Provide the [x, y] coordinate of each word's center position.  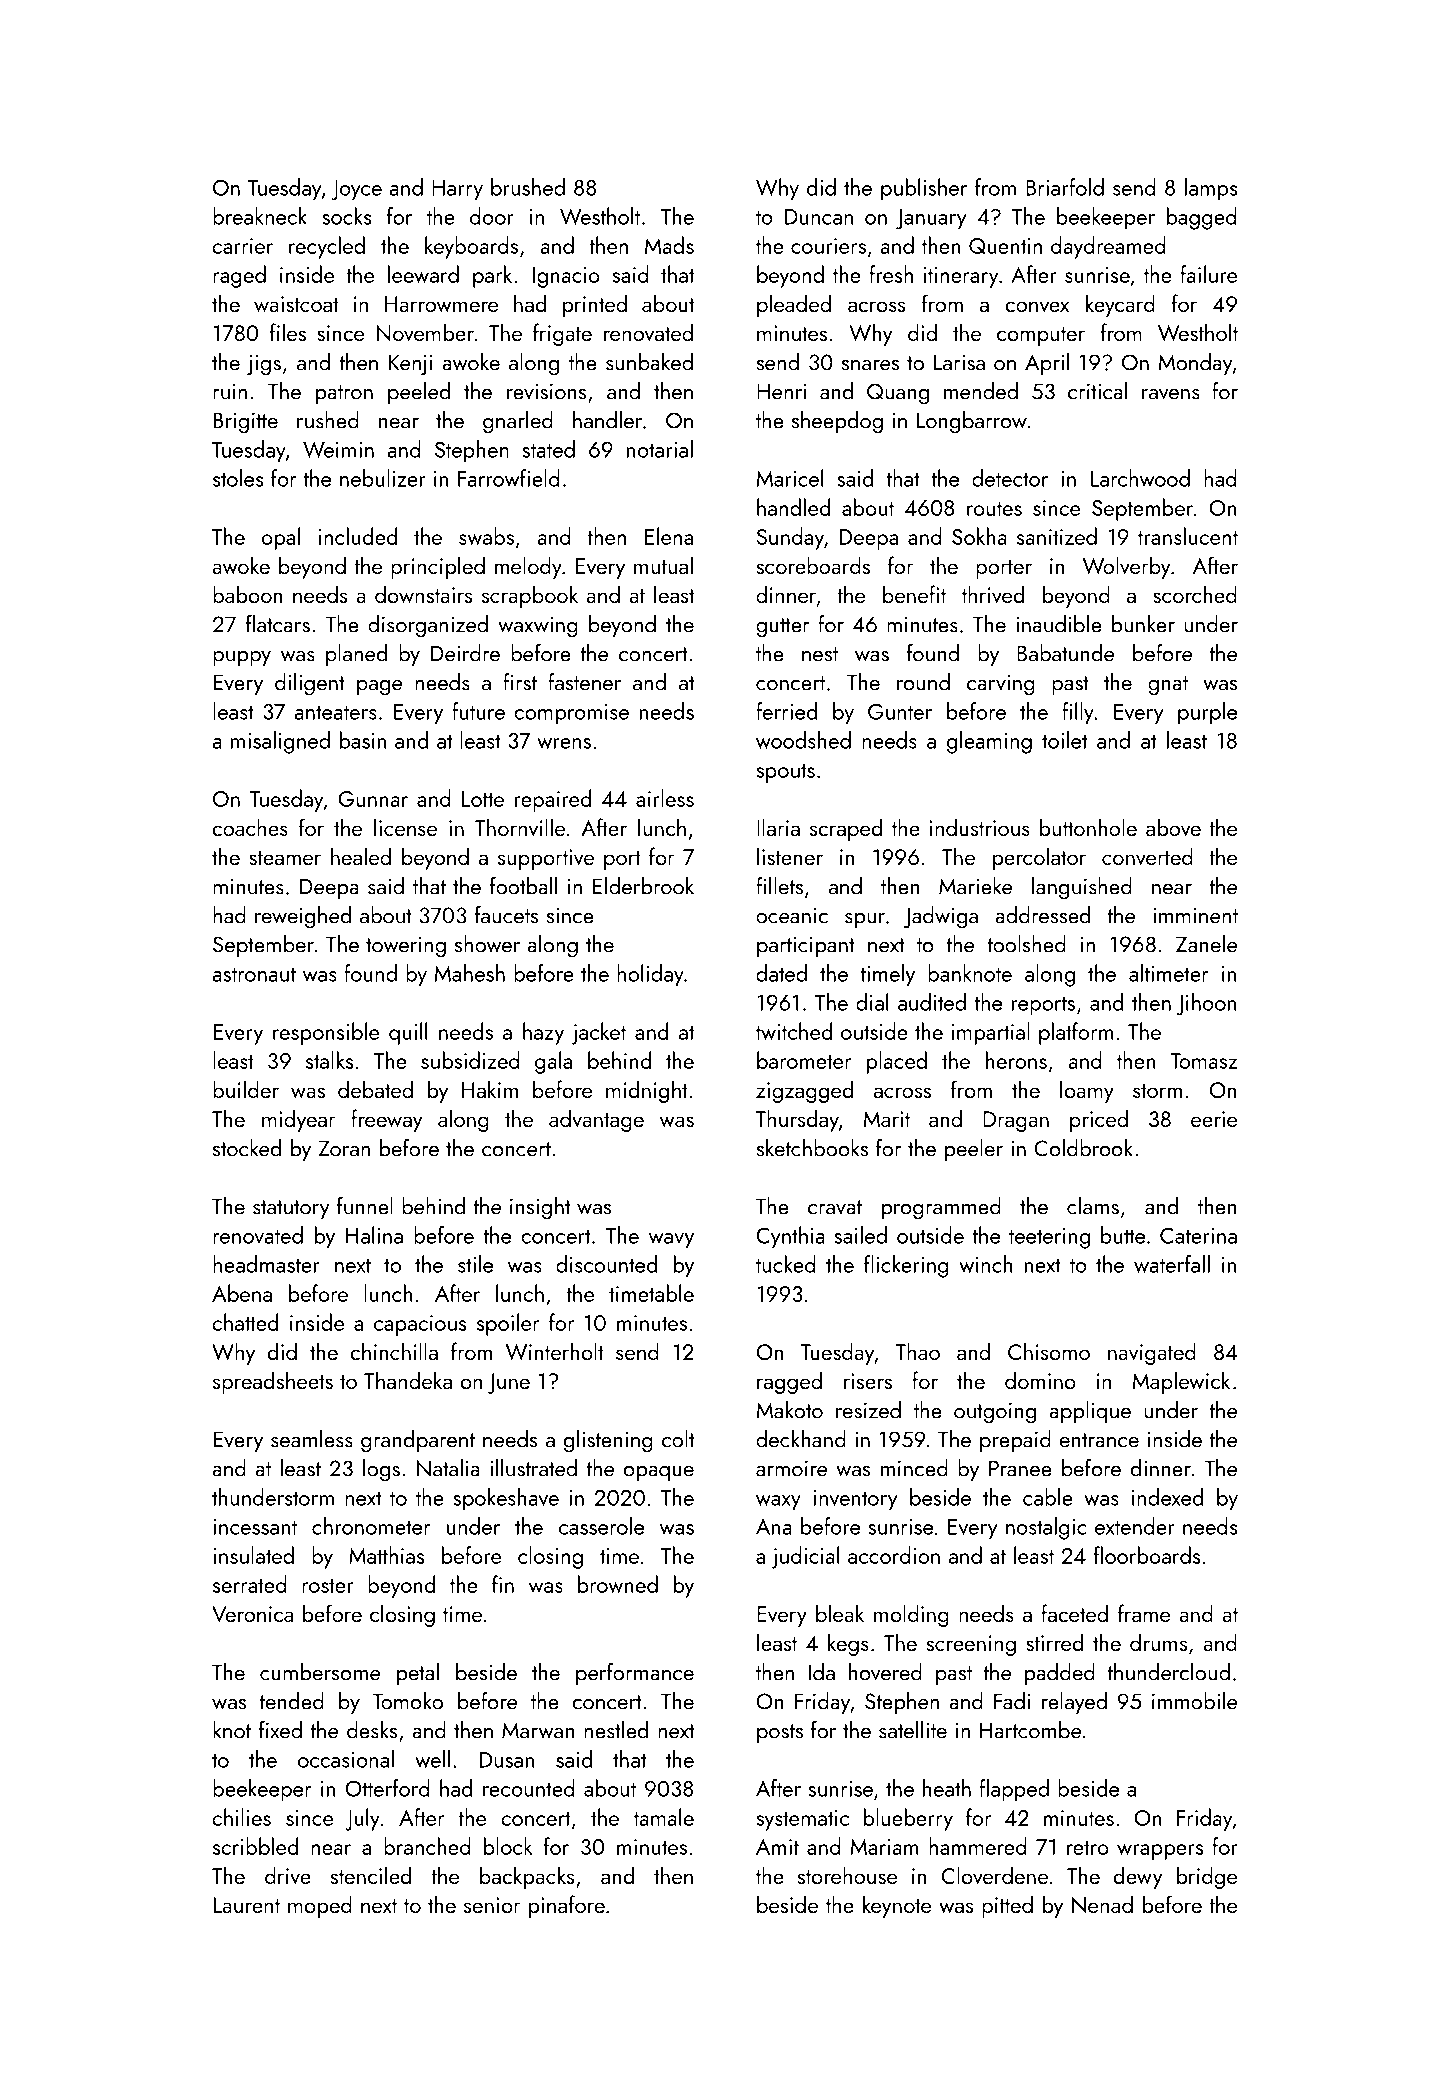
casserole [601, 1526]
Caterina [1198, 1235]
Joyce [356, 190]
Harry [457, 190]
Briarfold [1065, 187]
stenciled [371, 1875]
